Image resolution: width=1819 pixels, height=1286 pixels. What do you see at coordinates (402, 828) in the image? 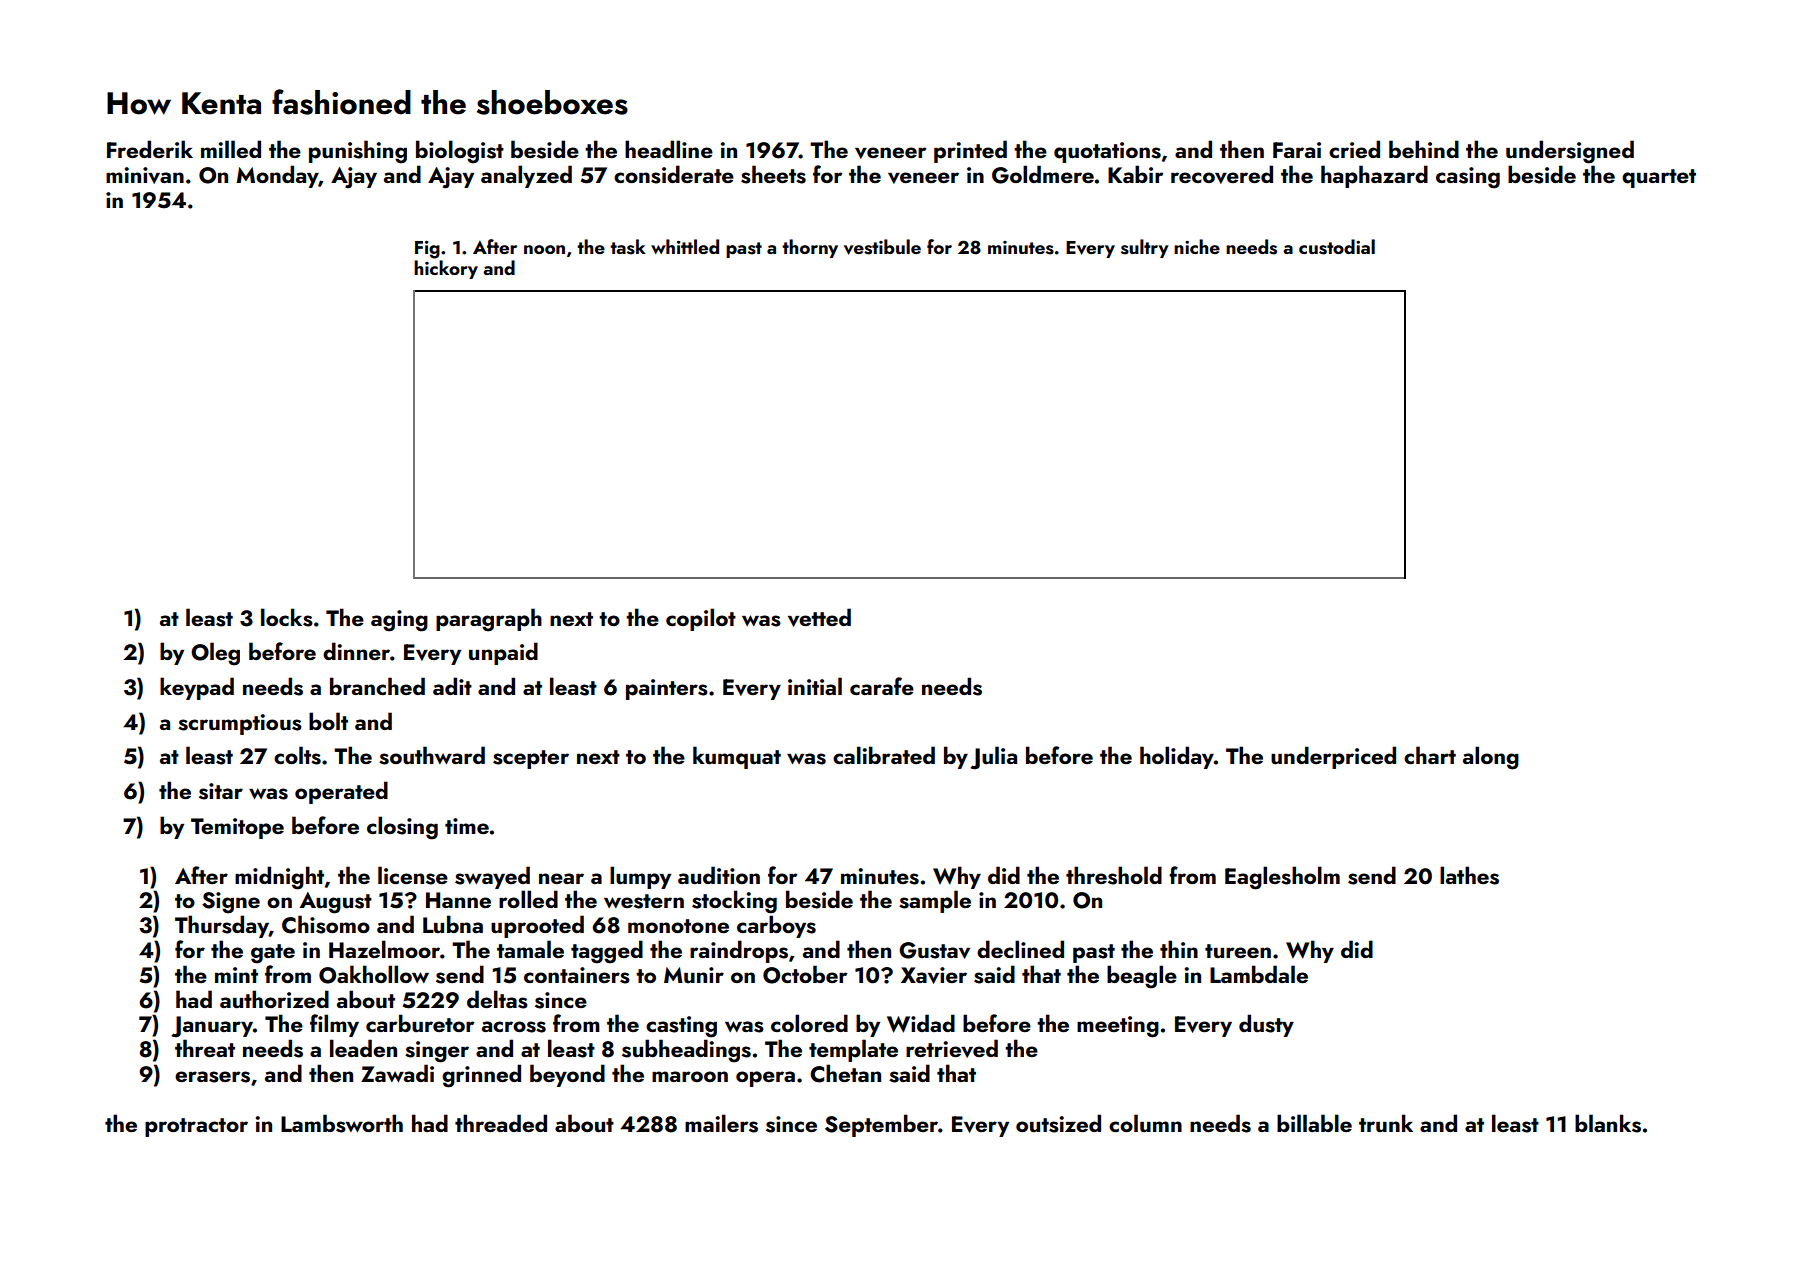
I see `closing` at bounding box center [402, 828].
